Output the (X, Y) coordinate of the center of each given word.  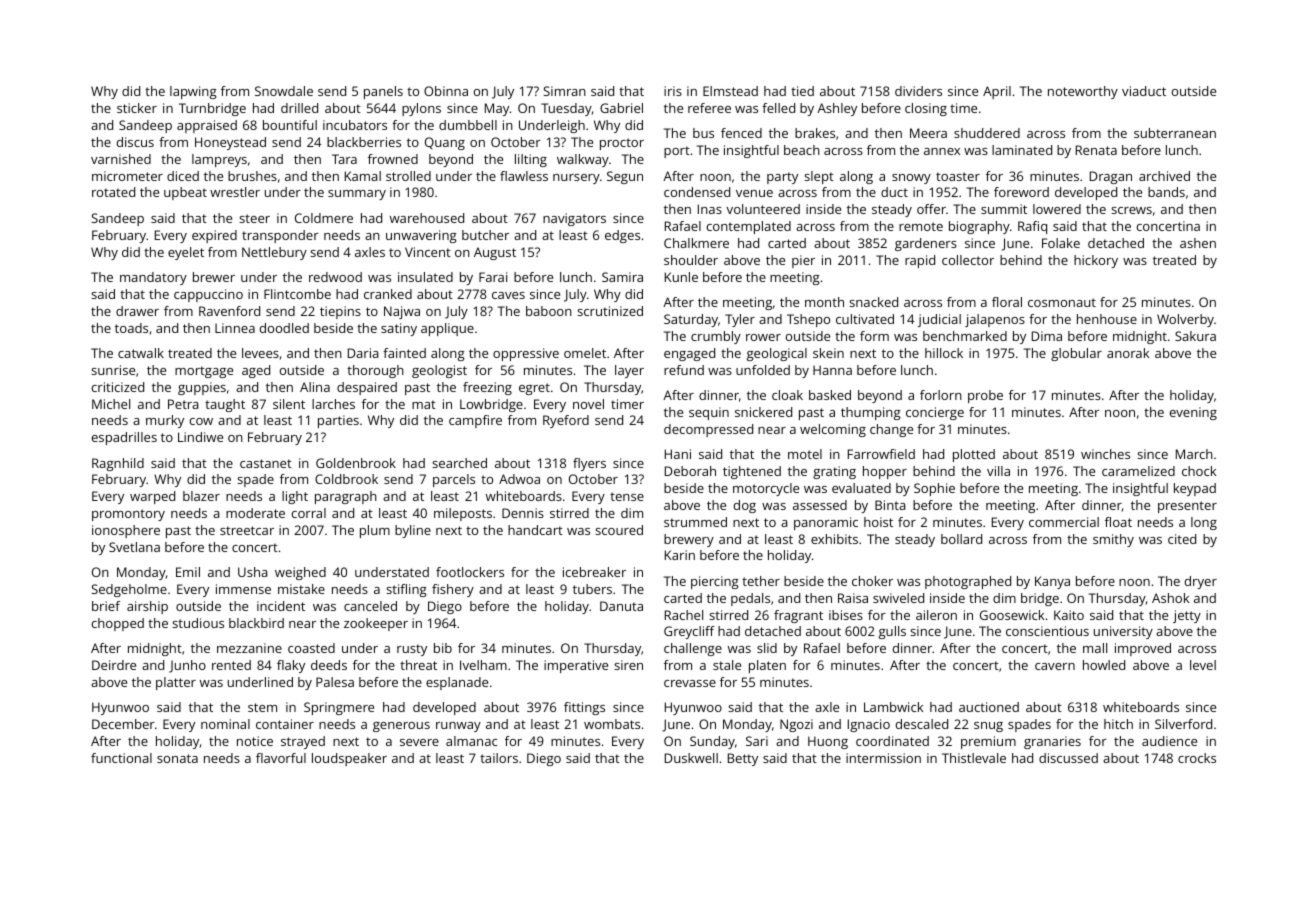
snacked (874, 302)
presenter (1187, 507)
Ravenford (229, 311)
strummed (695, 522)
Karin (680, 555)
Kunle (681, 277)
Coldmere (324, 218)
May (497, 109)
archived (1164, 176)
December (123, 724)
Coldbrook (346, 479)
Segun (625, 177)
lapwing (193, 92)
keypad (1195, 489)
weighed (300, 573)
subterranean (1175, 133)
